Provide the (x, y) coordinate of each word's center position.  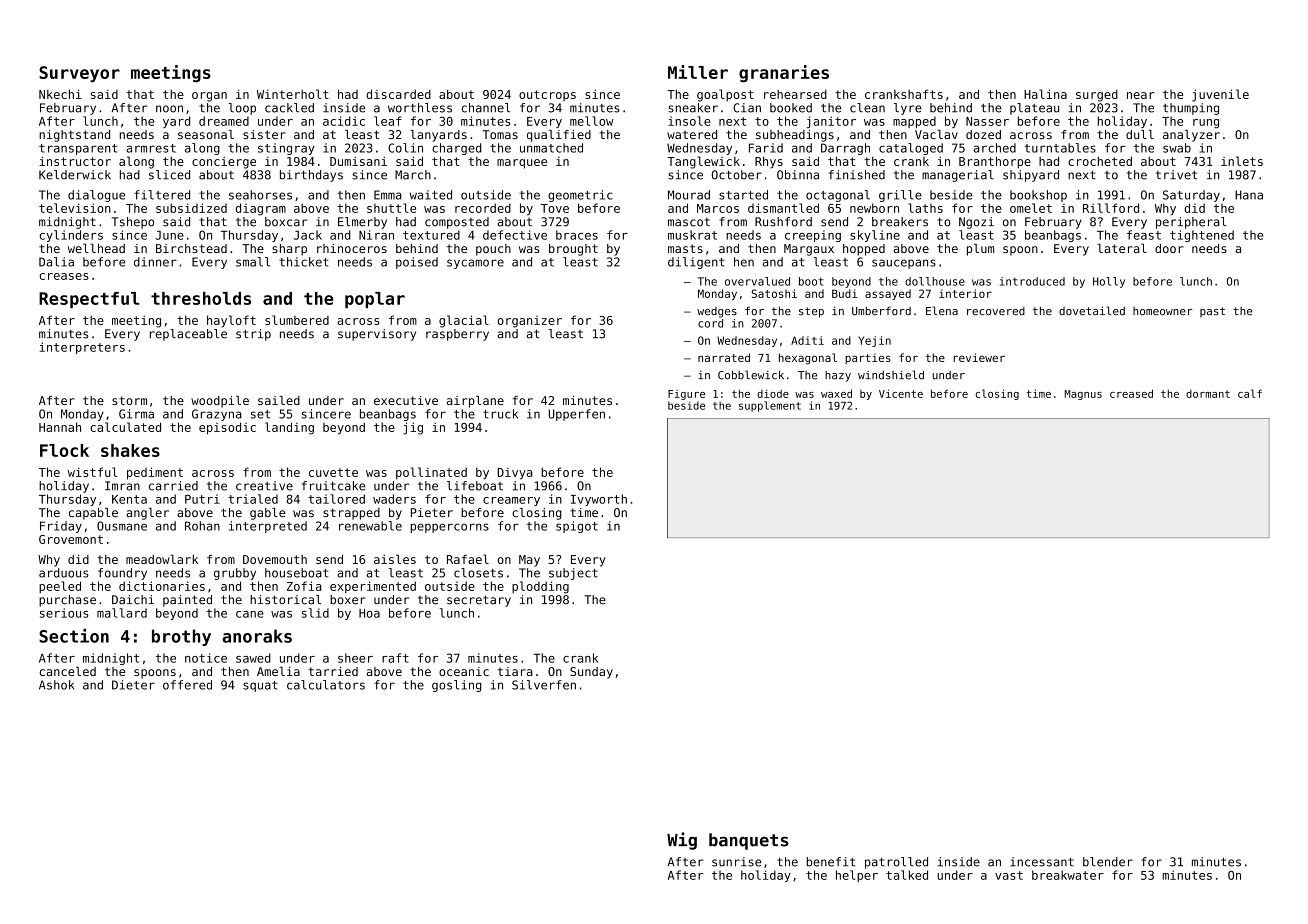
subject (573, 574)
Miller (698, 72)
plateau (1034, 109)
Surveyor (79, 74)
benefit (831, 862)
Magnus (1083, 395)
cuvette (333, 472)
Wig (682, 841)
